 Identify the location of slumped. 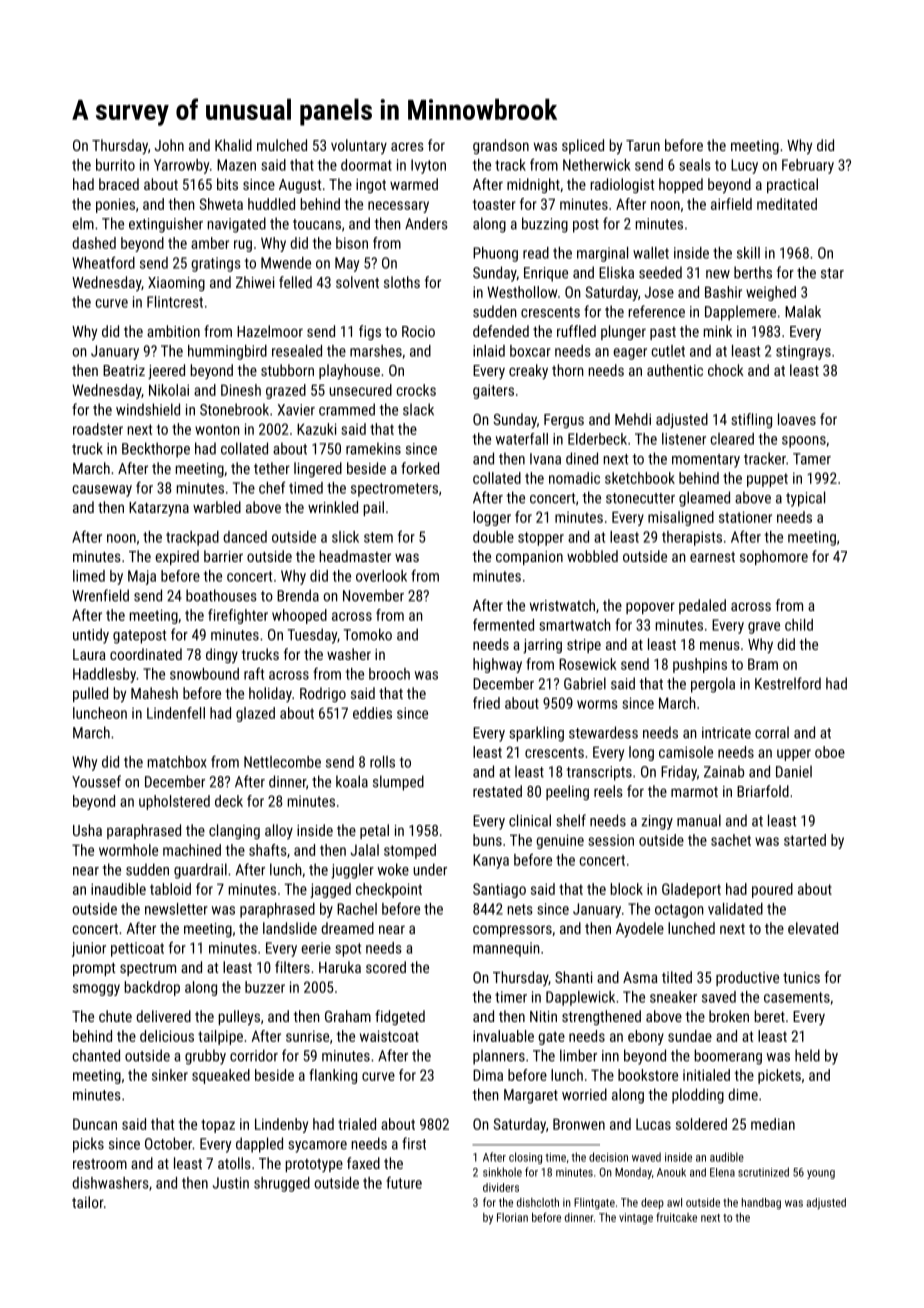
(398, 783).
